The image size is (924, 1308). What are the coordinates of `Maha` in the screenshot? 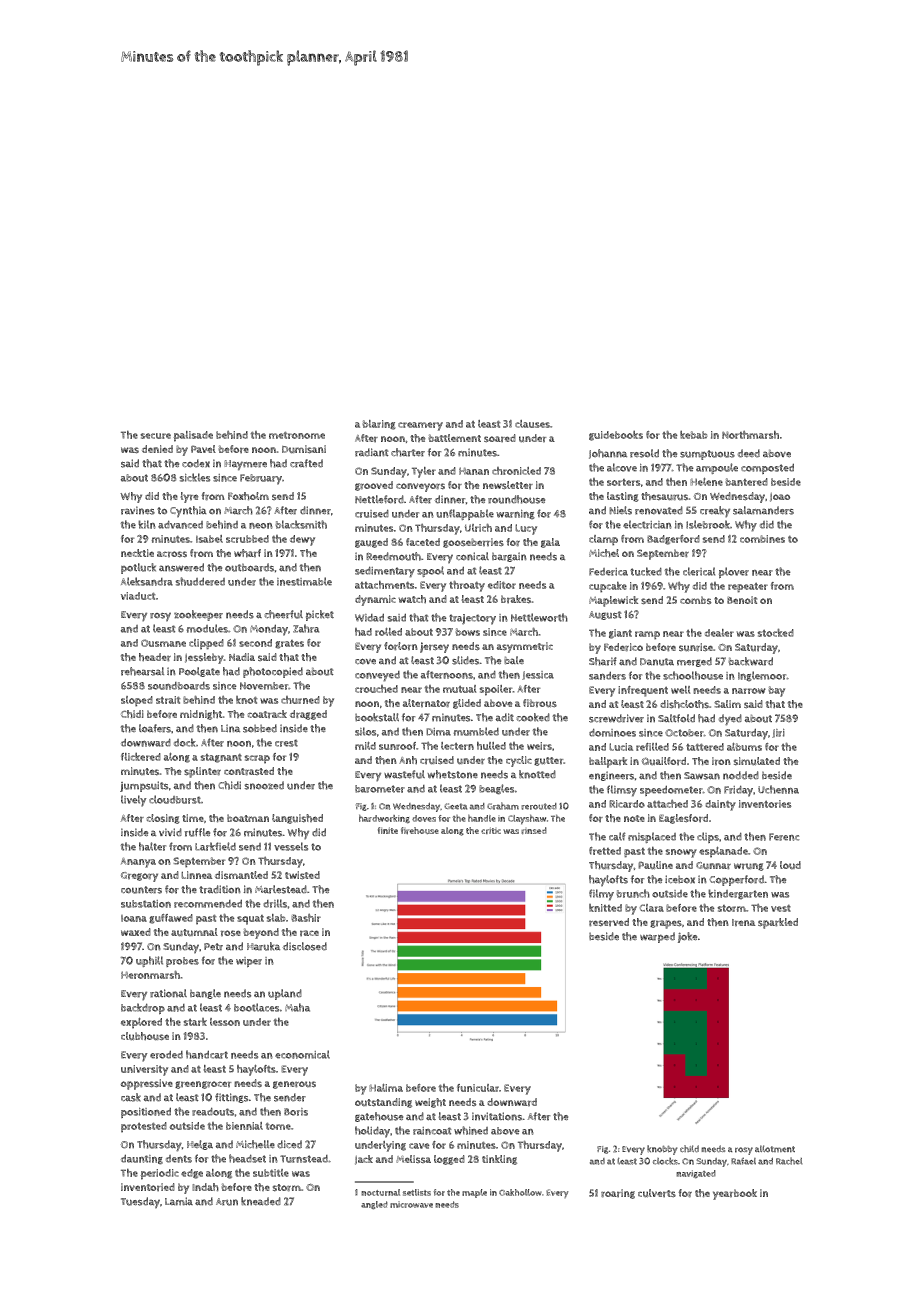 It's located at (297, 1007).
